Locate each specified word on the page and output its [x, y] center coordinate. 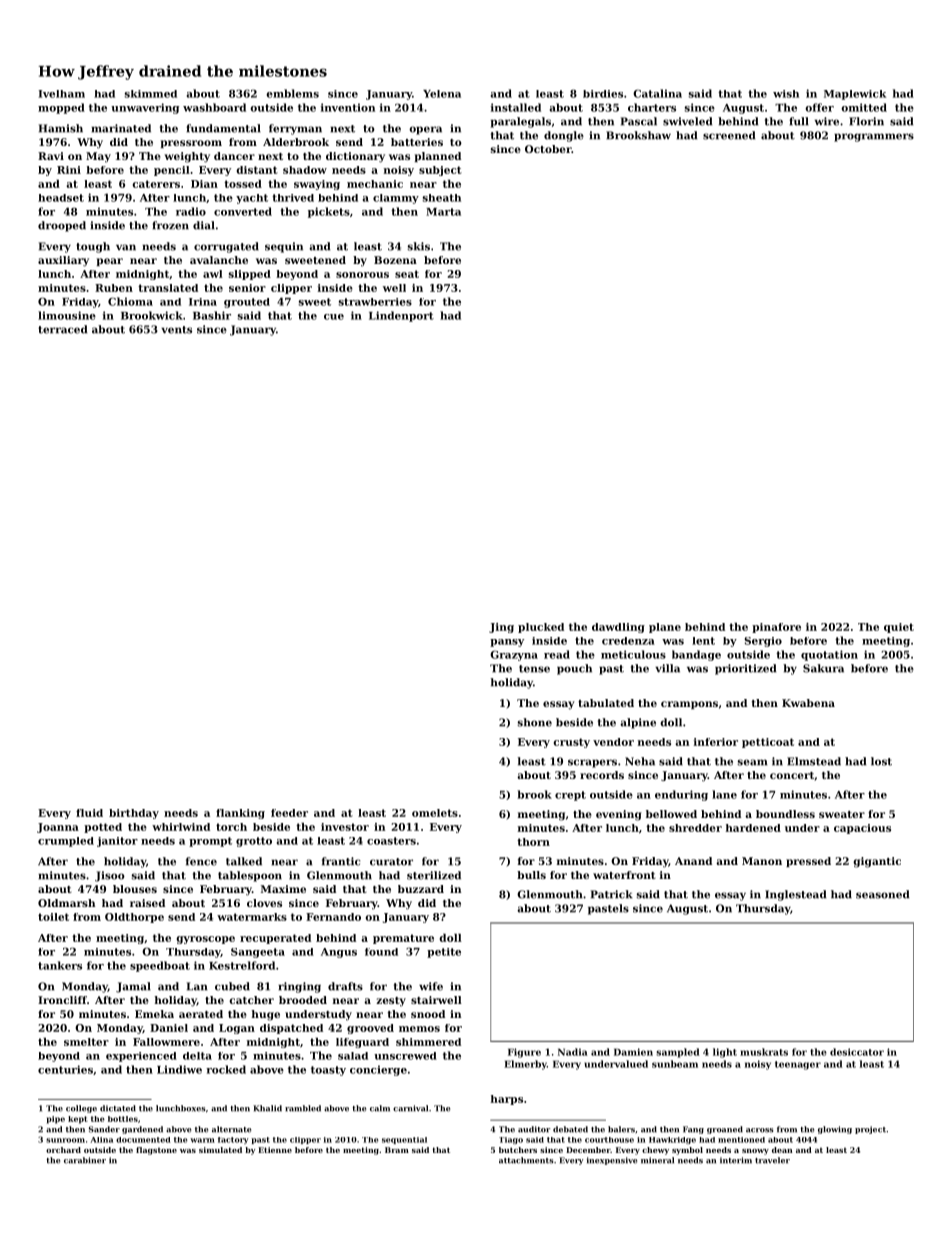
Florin [866, 121]
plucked [541, 628]
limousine [67, 315]
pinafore [776, 628]
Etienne [275, 1150]
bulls [531, 875]
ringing [299, 987]
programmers [874, 137]
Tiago [511, 1140]
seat [407, 274]
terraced [62, 329]
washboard [214, 107]
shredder [695, 828]
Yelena [442, 94]
